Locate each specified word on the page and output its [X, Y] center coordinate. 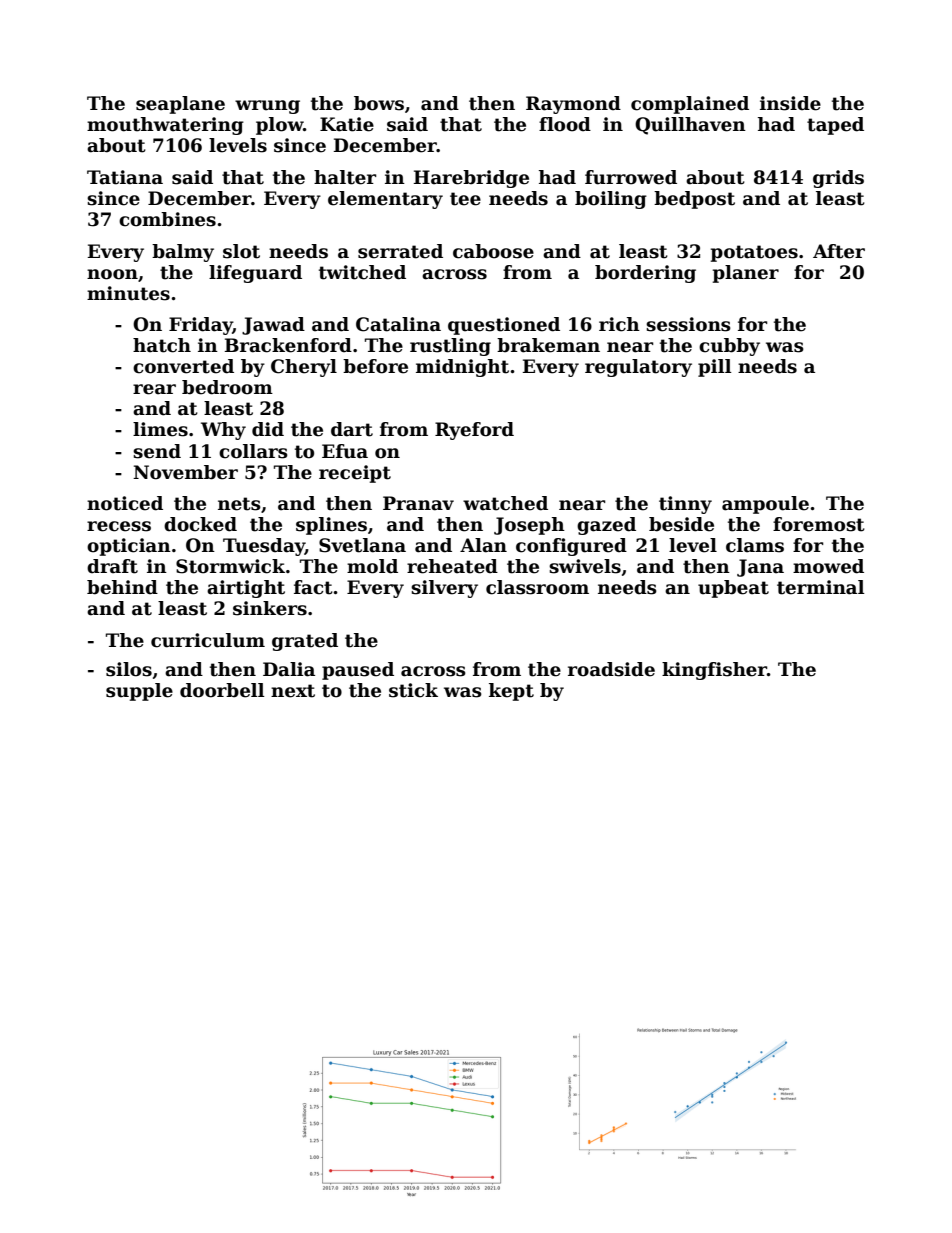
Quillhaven [690, 126]
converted [183, 366]
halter [345, 177]
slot [241, 251]
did [268, 429]
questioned [504, 326]
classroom [537, 587]
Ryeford [474, 431]
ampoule [765, 505]
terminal [821, 587]
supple [139, 692]
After [839, 251]
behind [122, 587]
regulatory [638, 368]
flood [565, 124]
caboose [493, 251]
